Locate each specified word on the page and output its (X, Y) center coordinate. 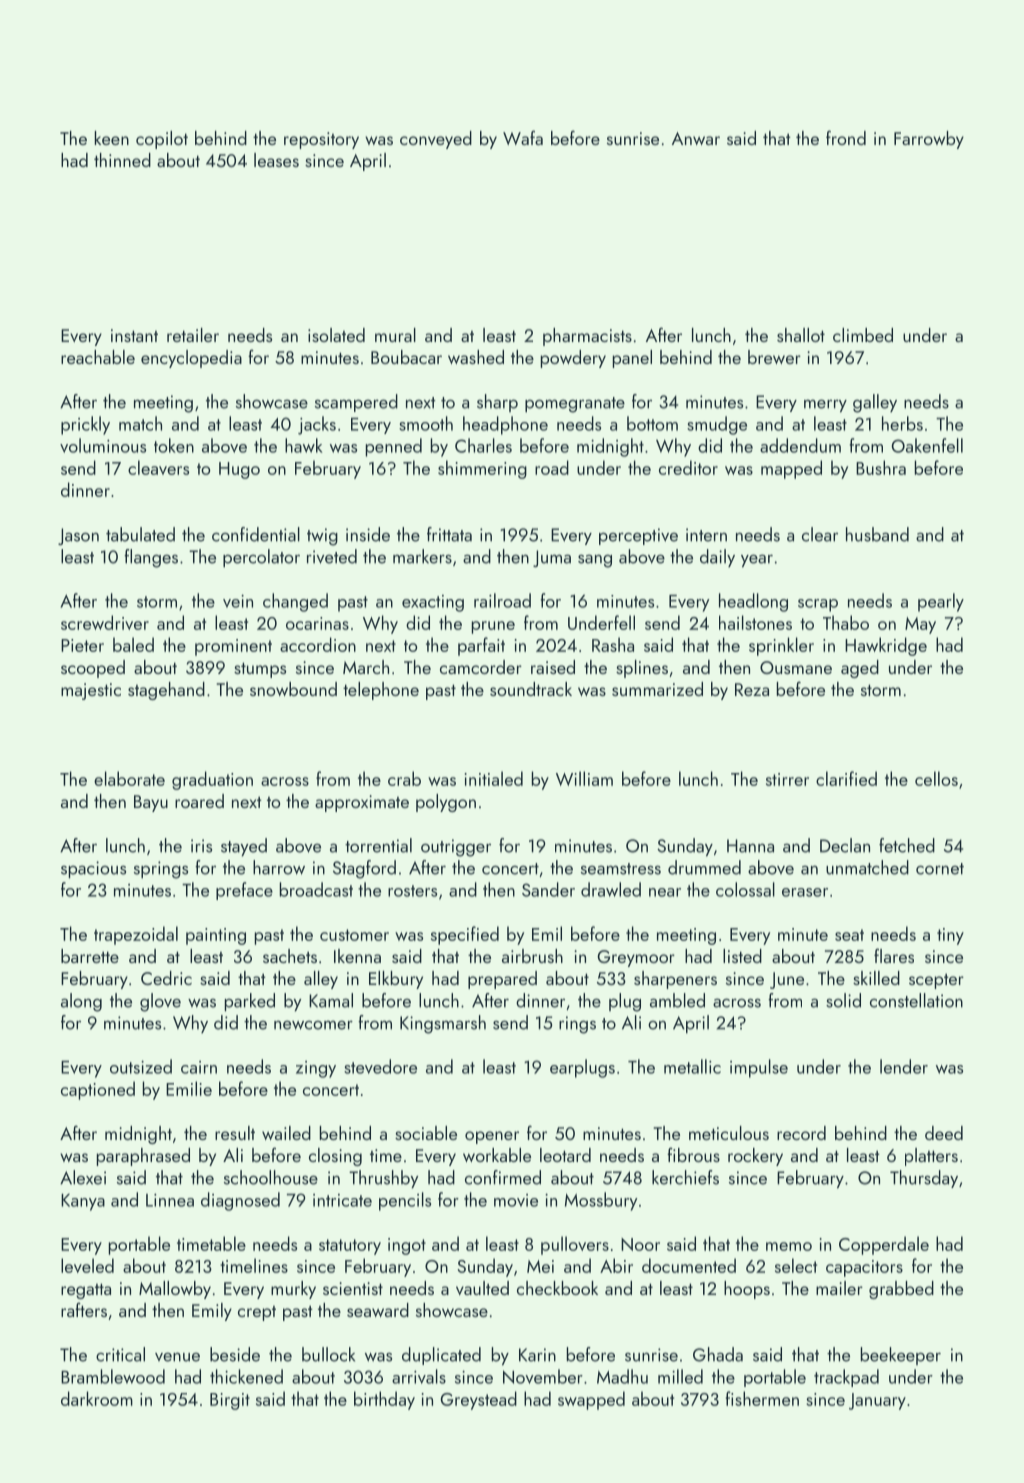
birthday (384, 1400)
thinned (122, 160)
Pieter (82, 645)
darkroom (97, 1398)
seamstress (621, 869)
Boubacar (406, 357)
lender (904, 1066)
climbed (863, 335)
